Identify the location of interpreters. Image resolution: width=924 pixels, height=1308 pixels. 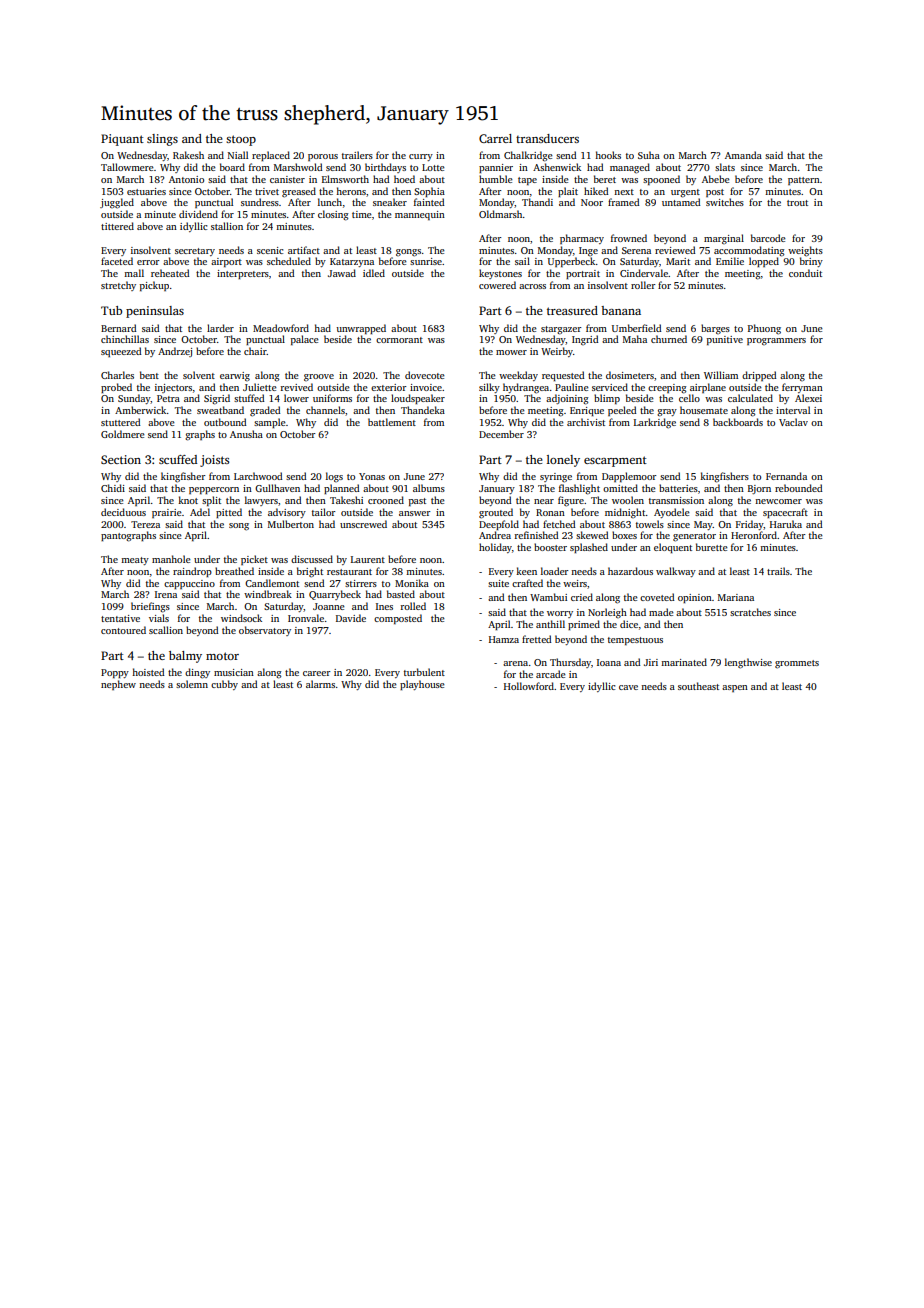
(243, 274).
